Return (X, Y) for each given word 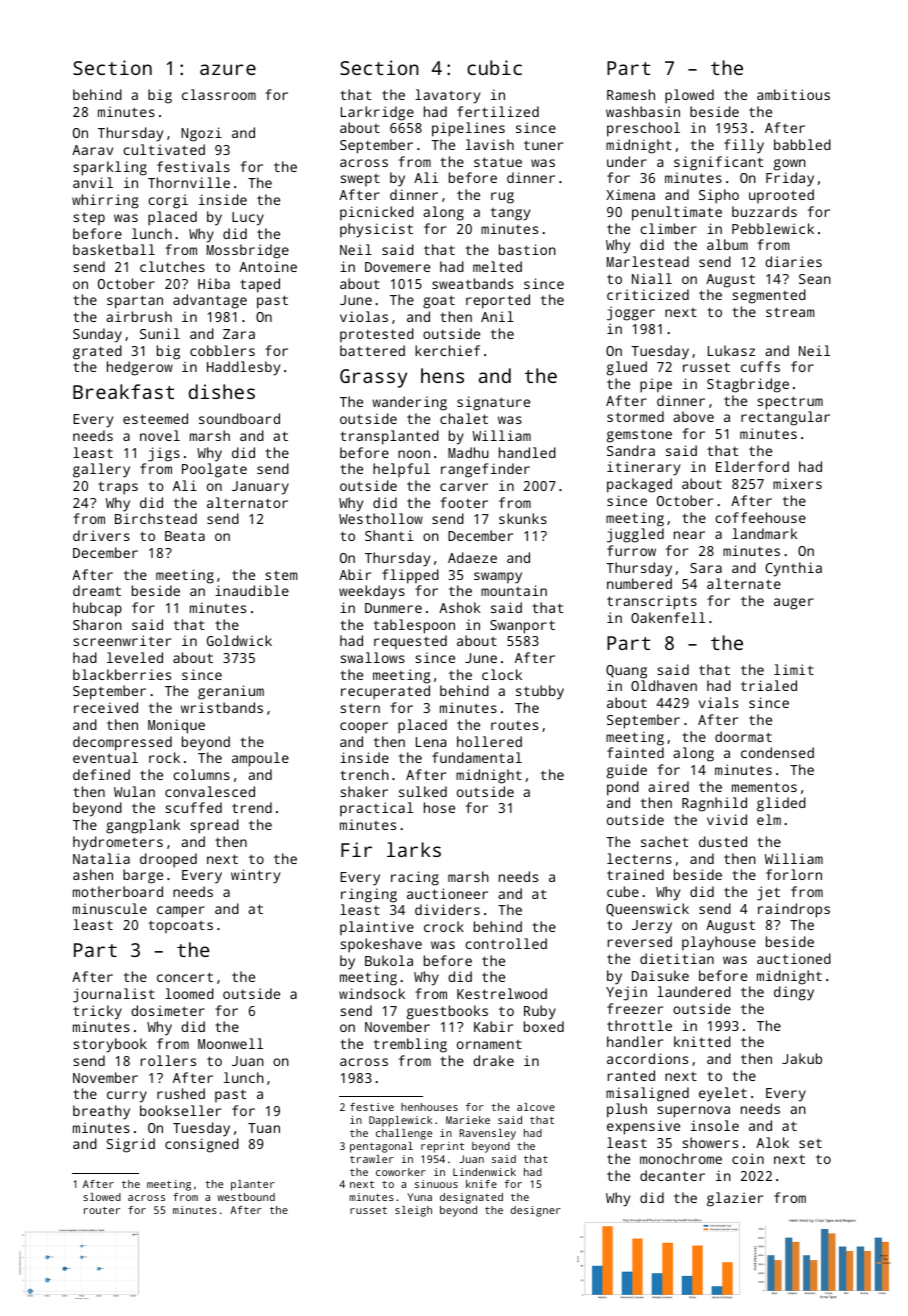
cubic (494, 67)
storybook (110, 1045)
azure (228, 69)
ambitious (793, 94)
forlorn (794, 874)
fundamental (477, 757)
